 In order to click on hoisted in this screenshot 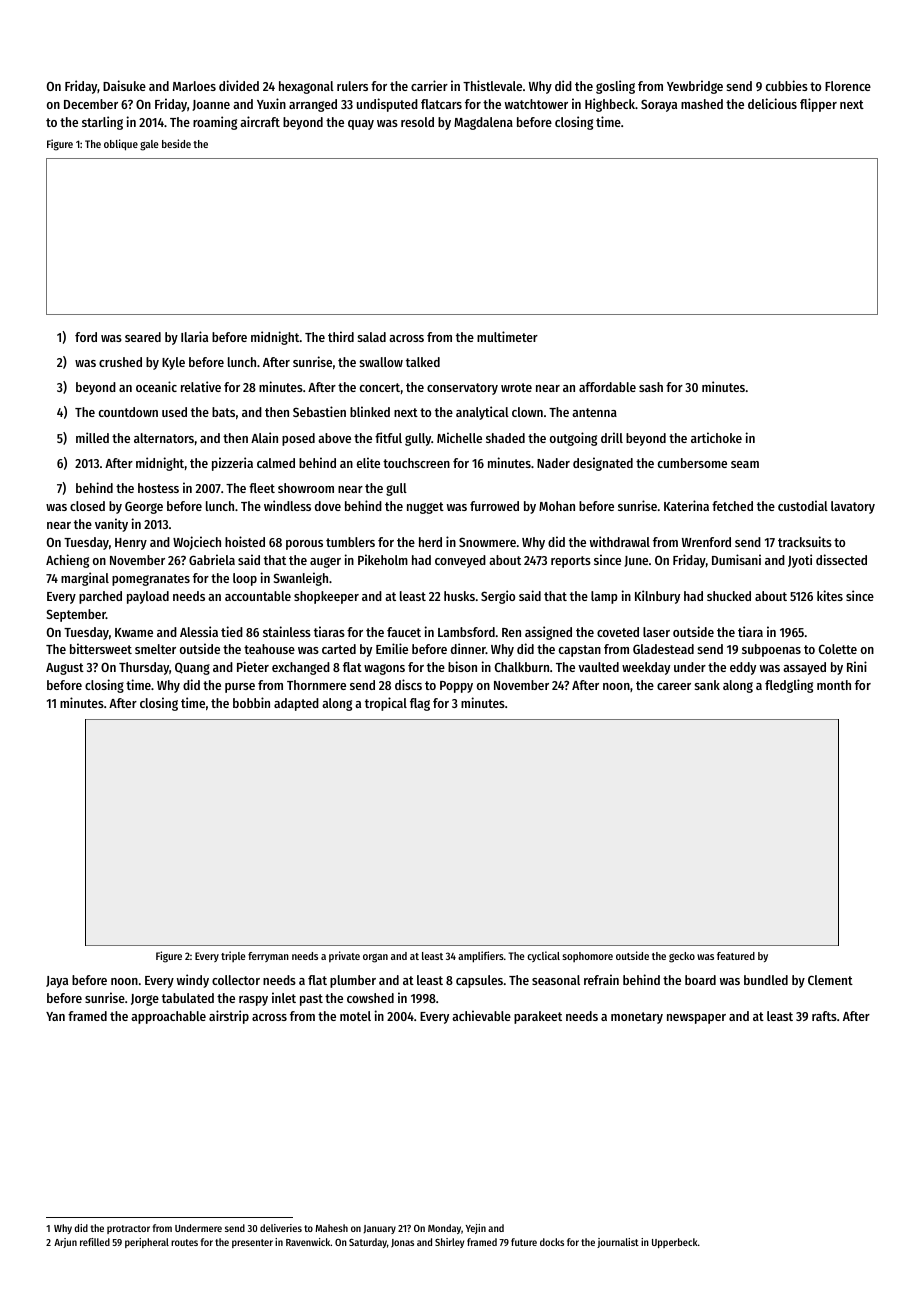, I will do `click(245, 541)`.
